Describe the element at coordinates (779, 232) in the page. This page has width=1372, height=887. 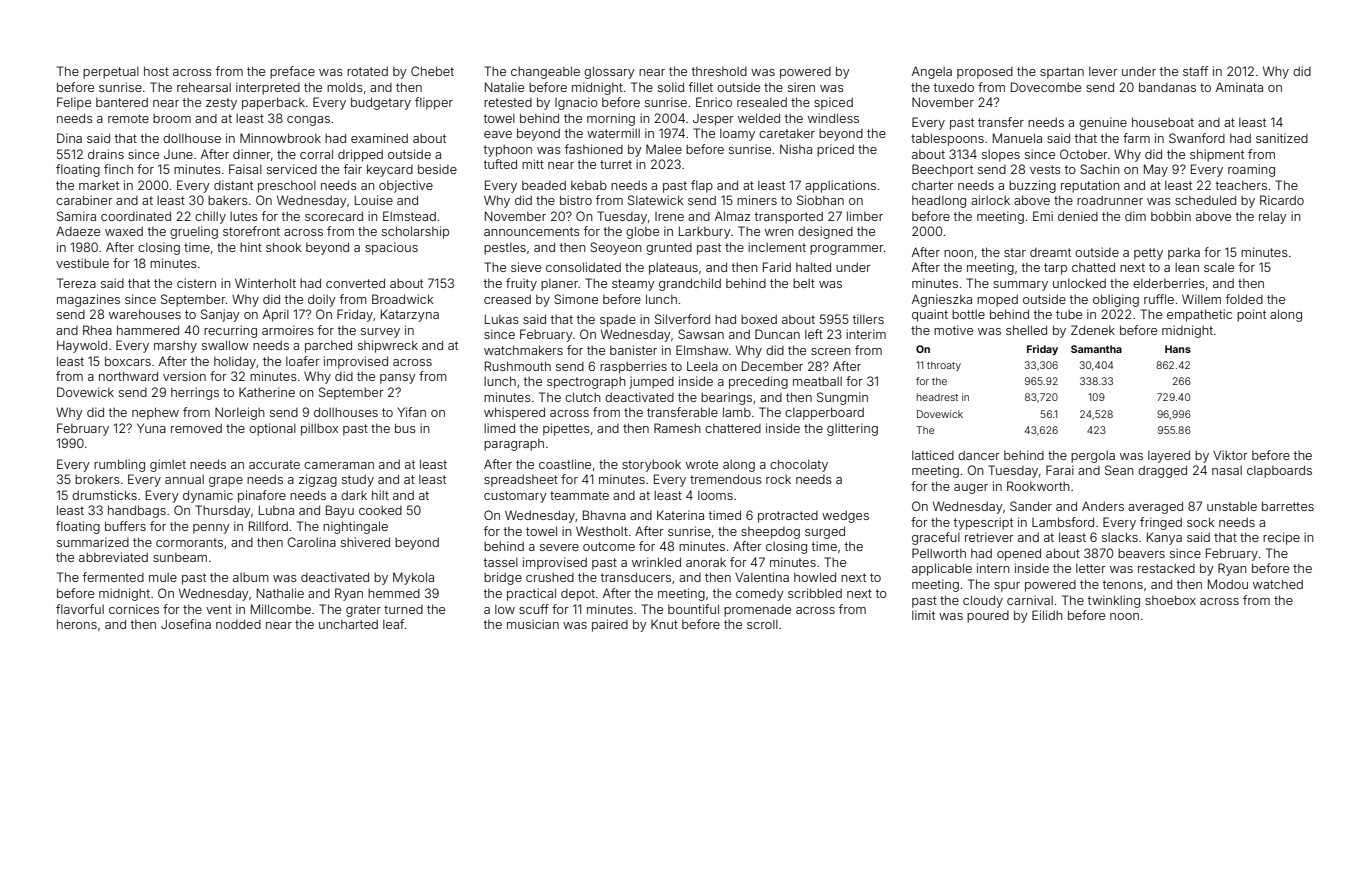
I see `wren` at that location.
